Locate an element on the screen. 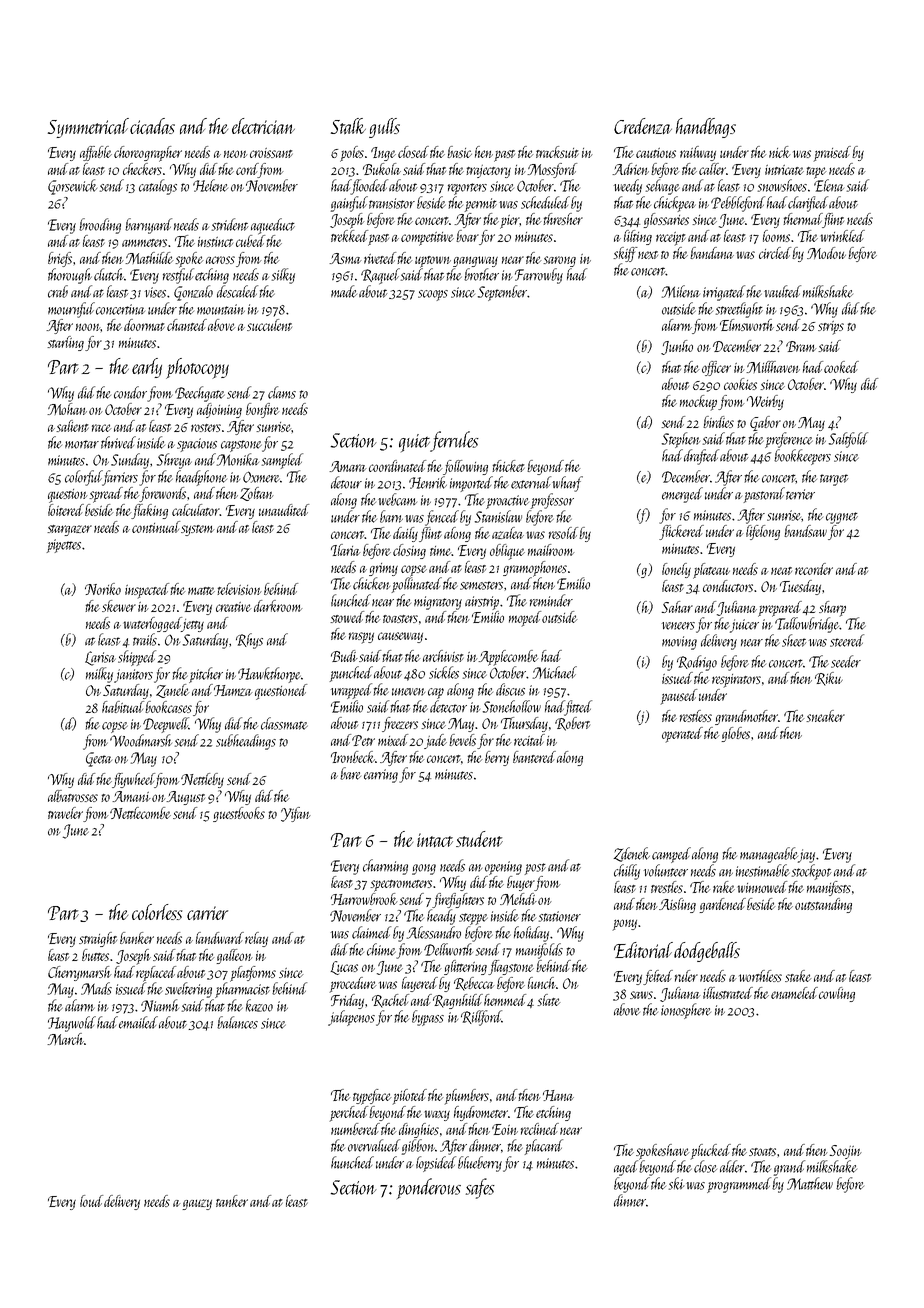 The image size is (924, 1308). respirators is located at coordinates (736, 681).
